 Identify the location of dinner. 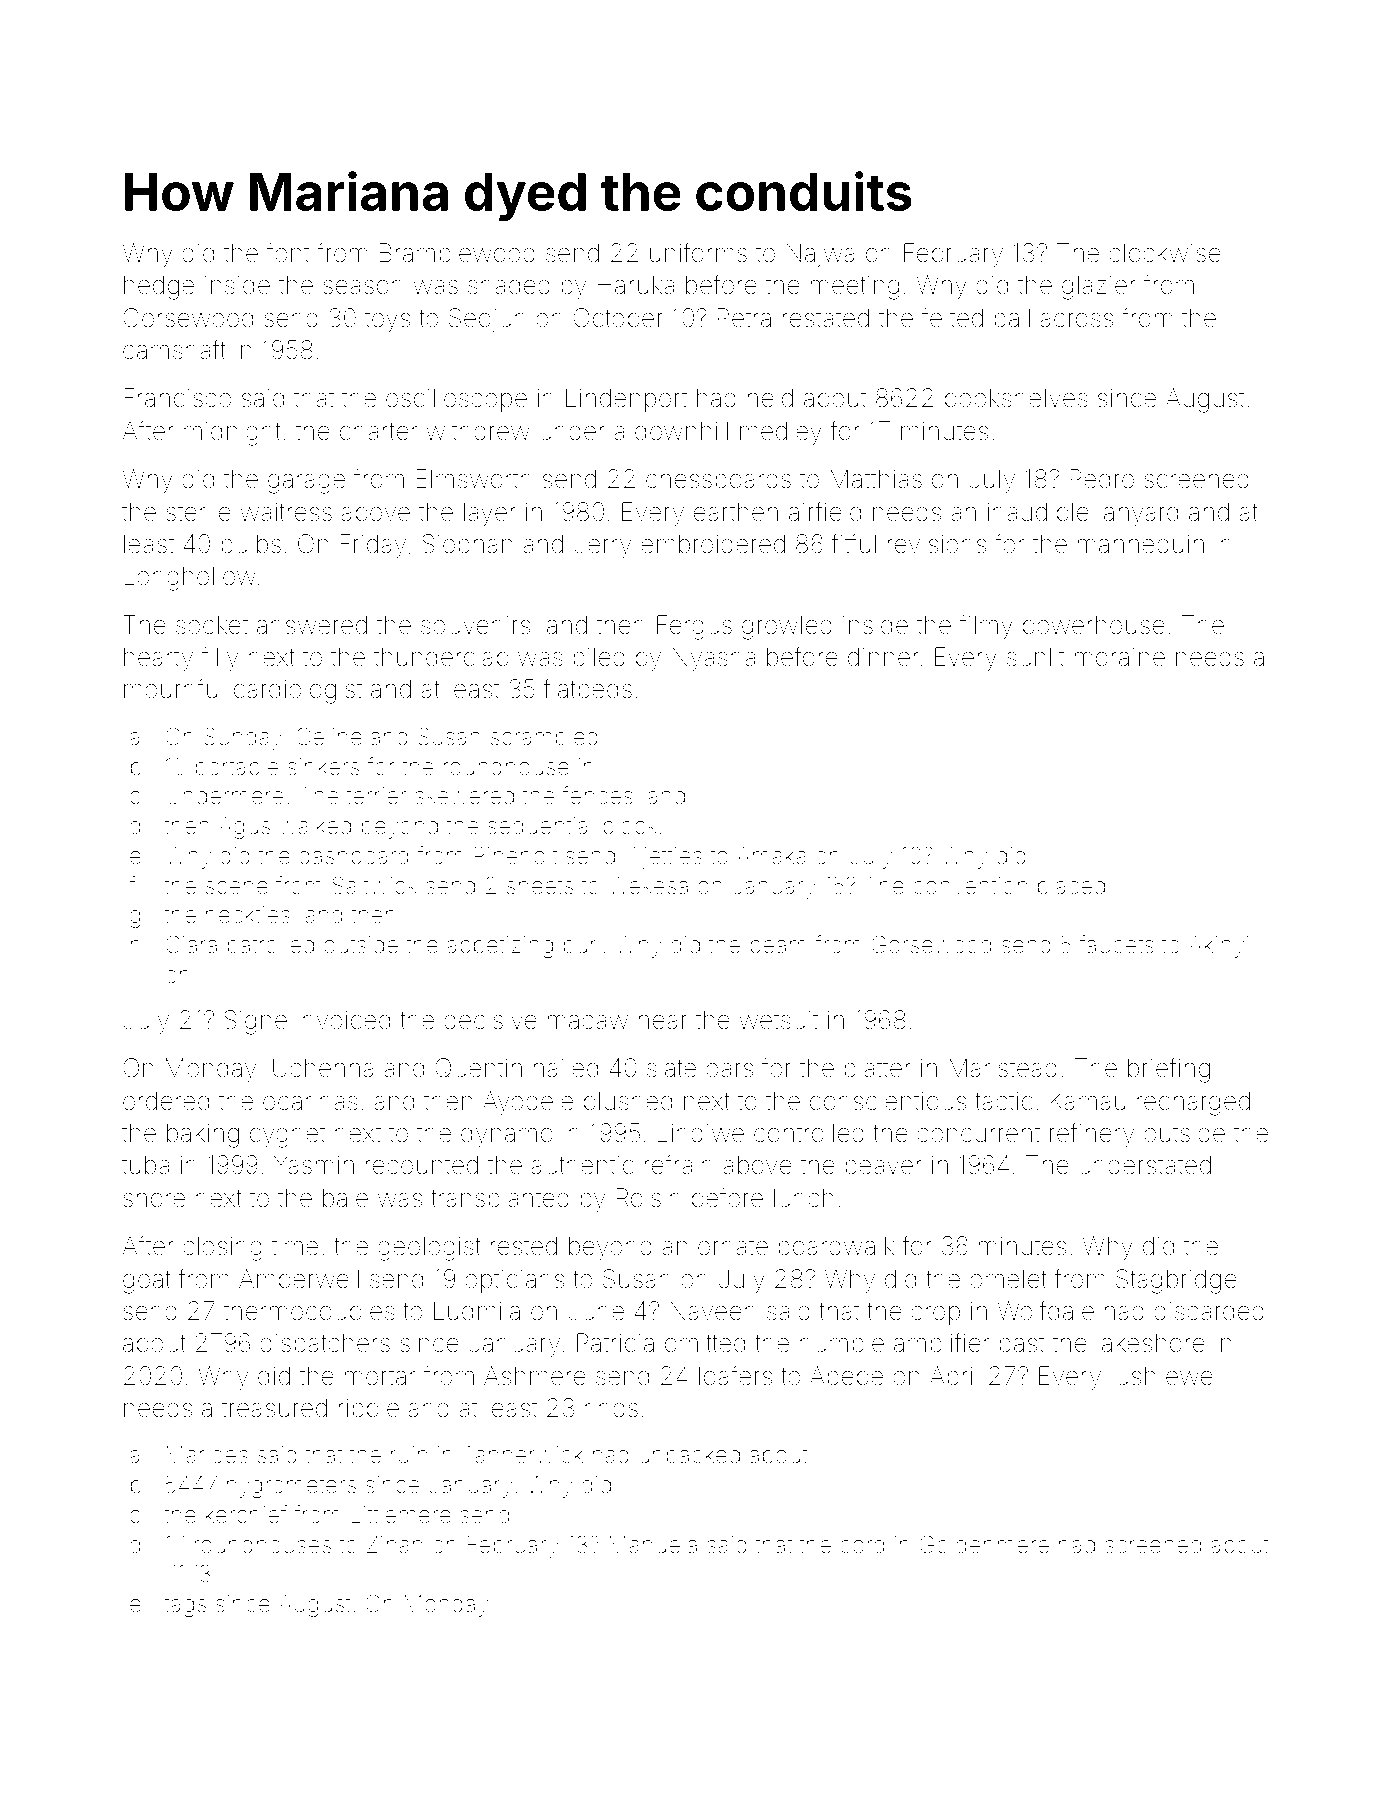
(883, 657).
